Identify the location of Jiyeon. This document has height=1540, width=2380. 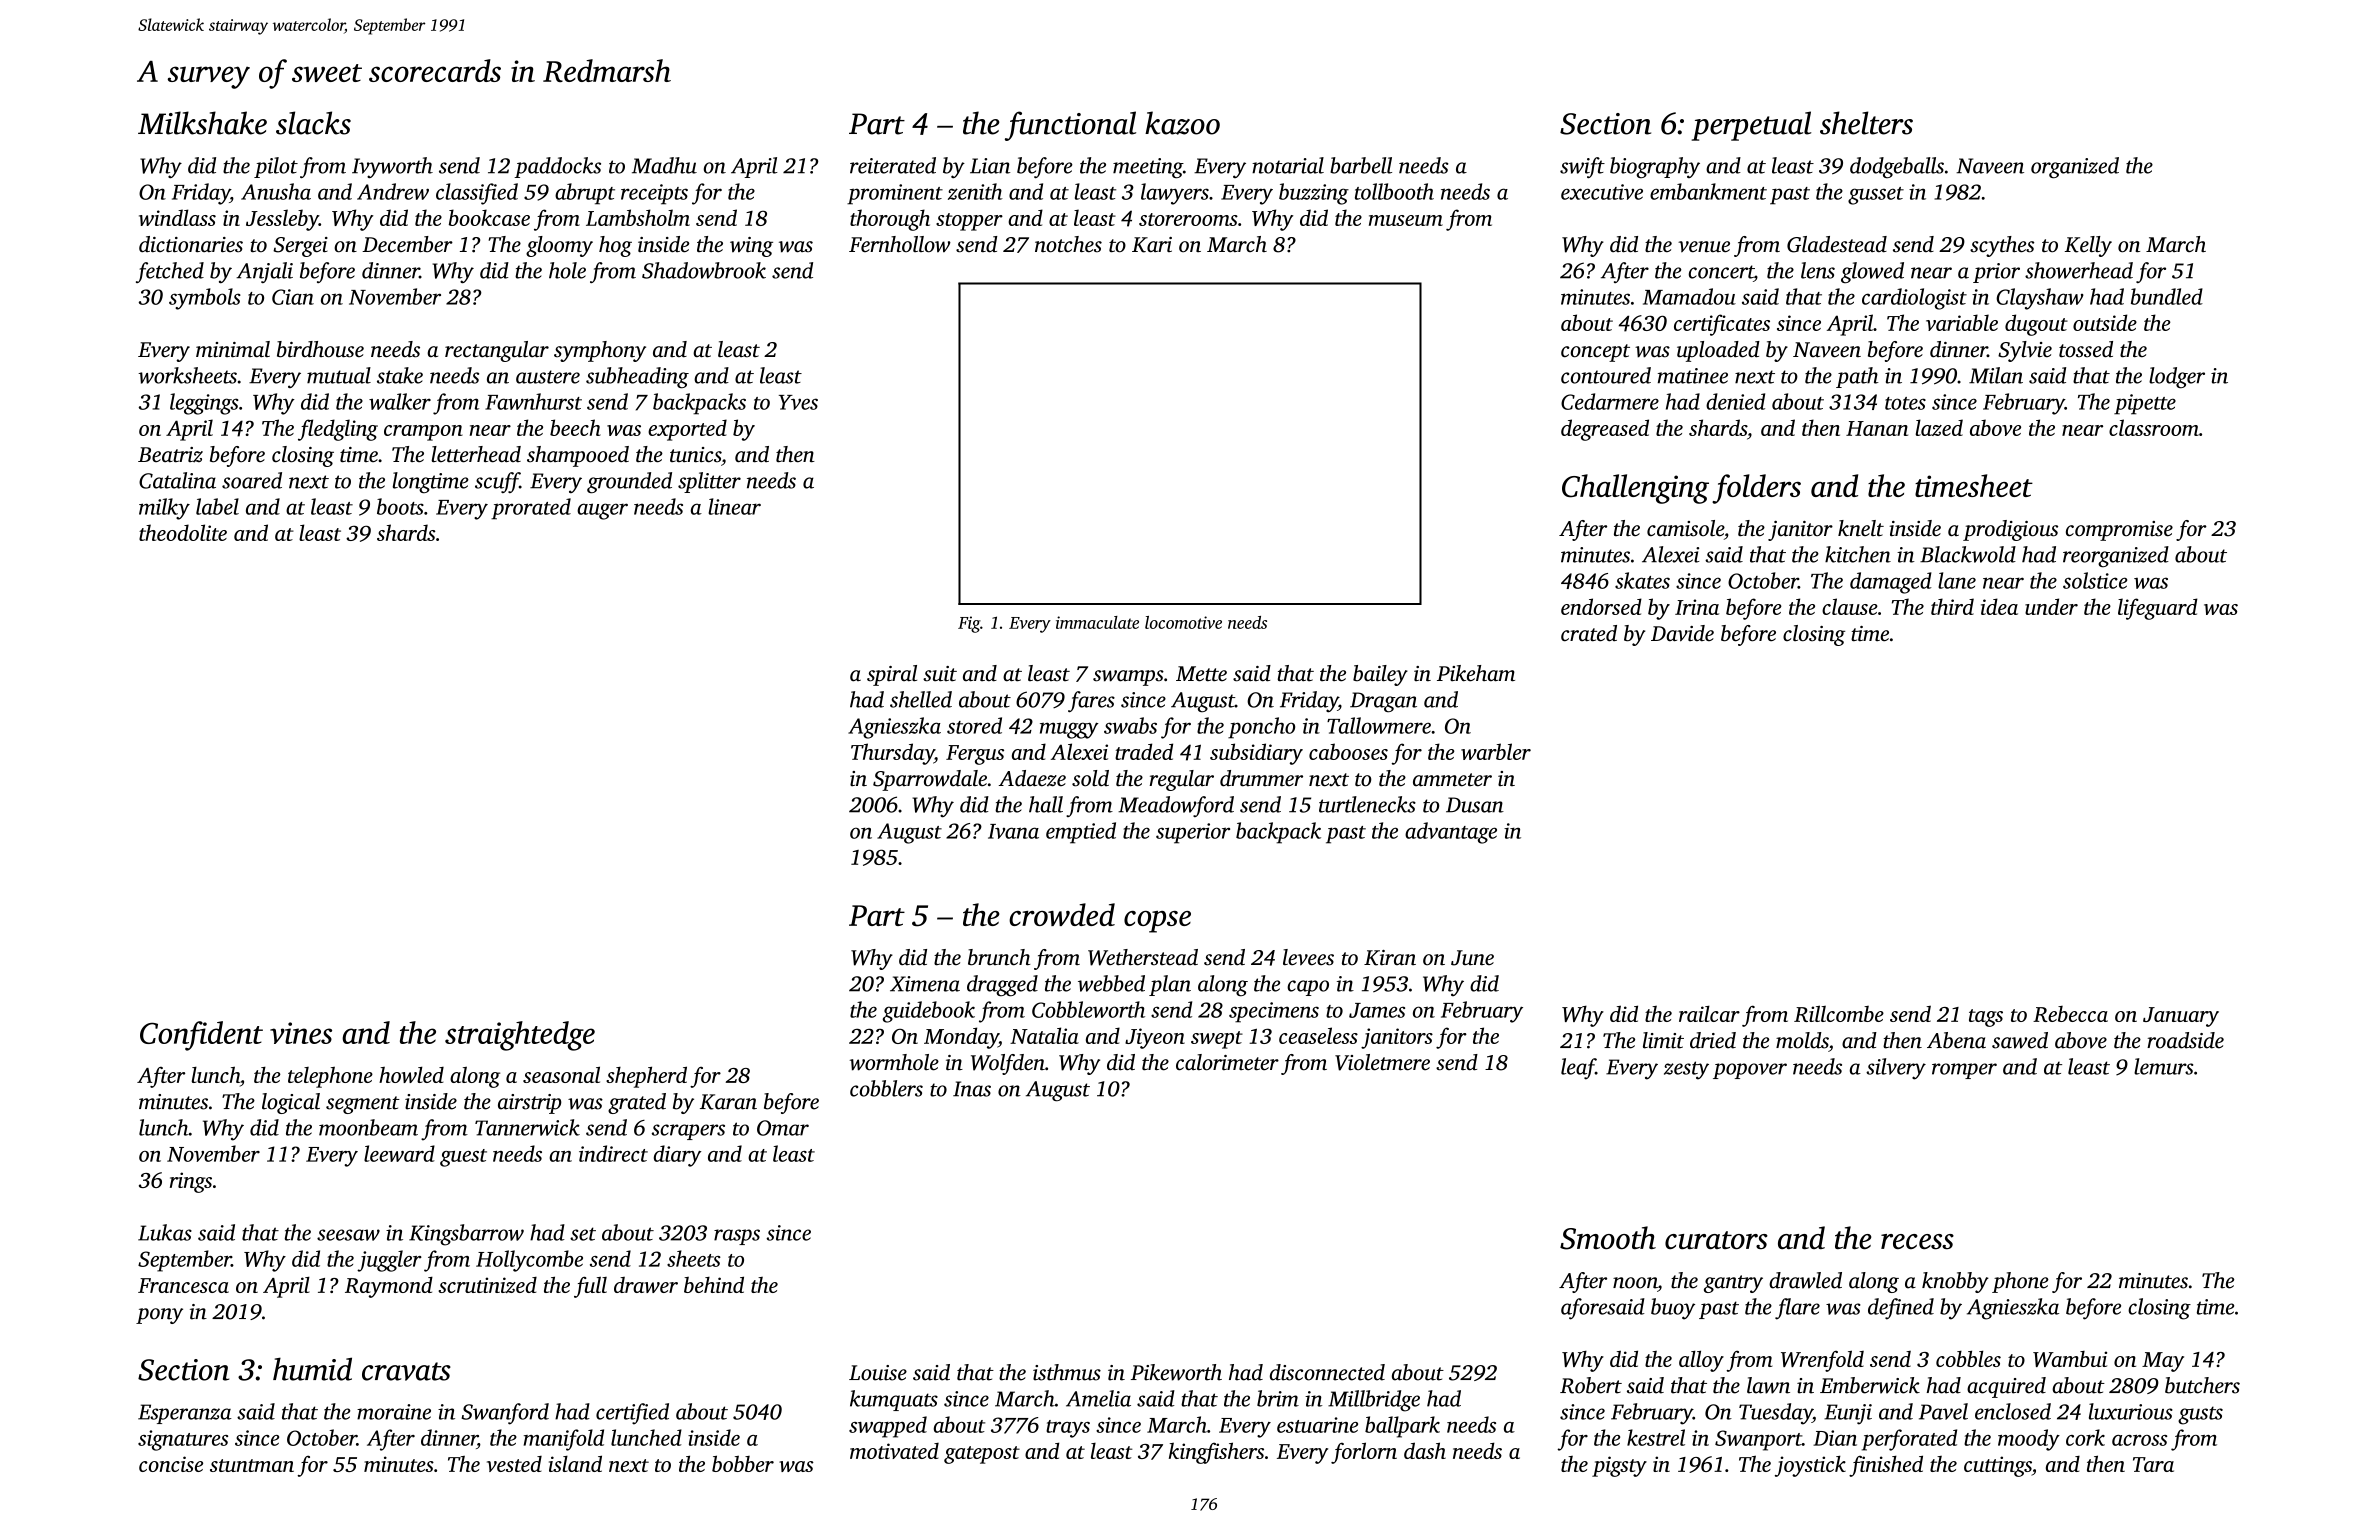
(1155, 1038).
